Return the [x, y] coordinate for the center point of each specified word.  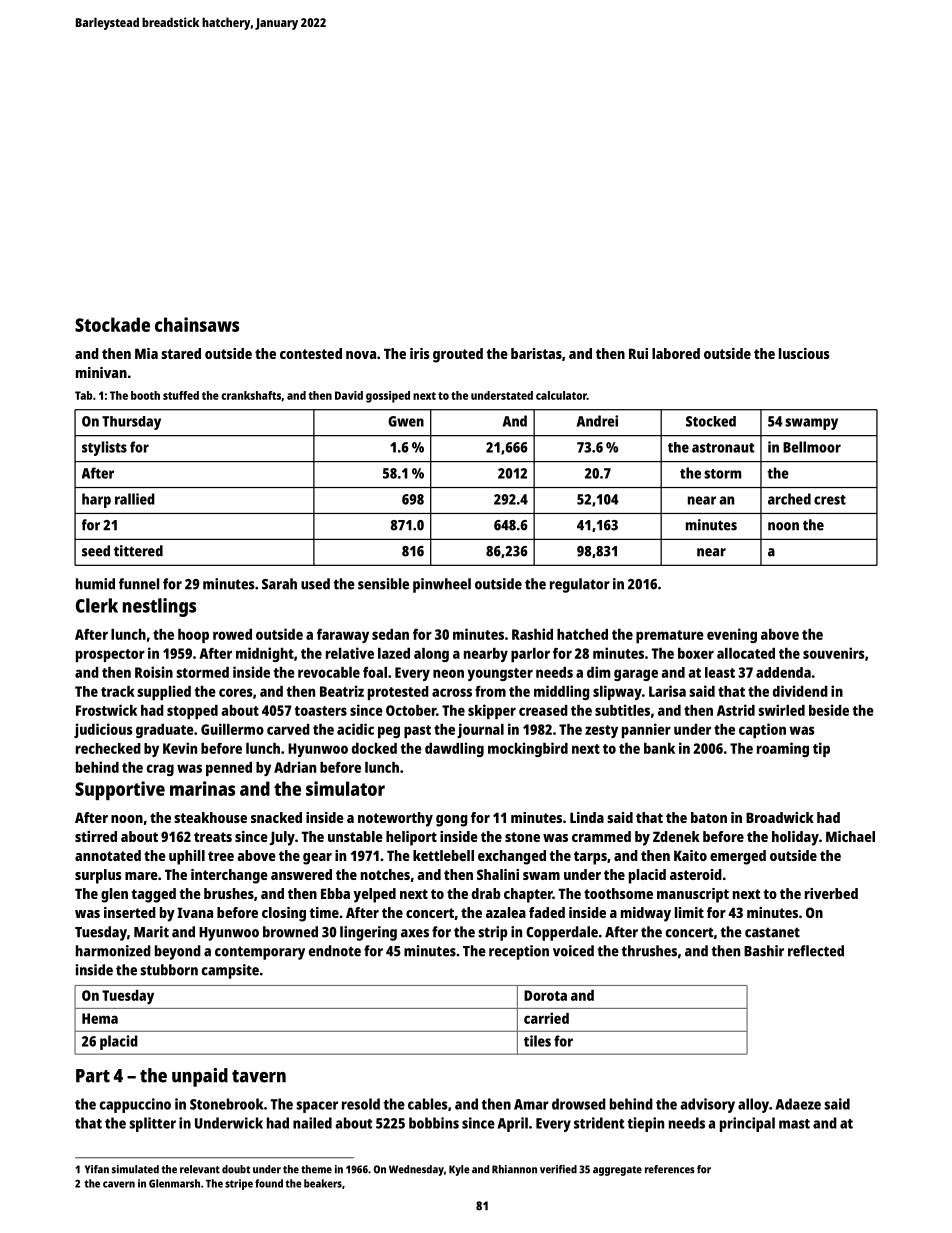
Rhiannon [514, 1169]
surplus [98, 876]
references [670, 1169]
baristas [536, 353]
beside [829, 710]
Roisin [154, 672]
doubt [236, 1169]
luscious [804, 353]
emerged [738, 857]
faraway [343, 636]
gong [452, 821]
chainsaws [197, 324]
